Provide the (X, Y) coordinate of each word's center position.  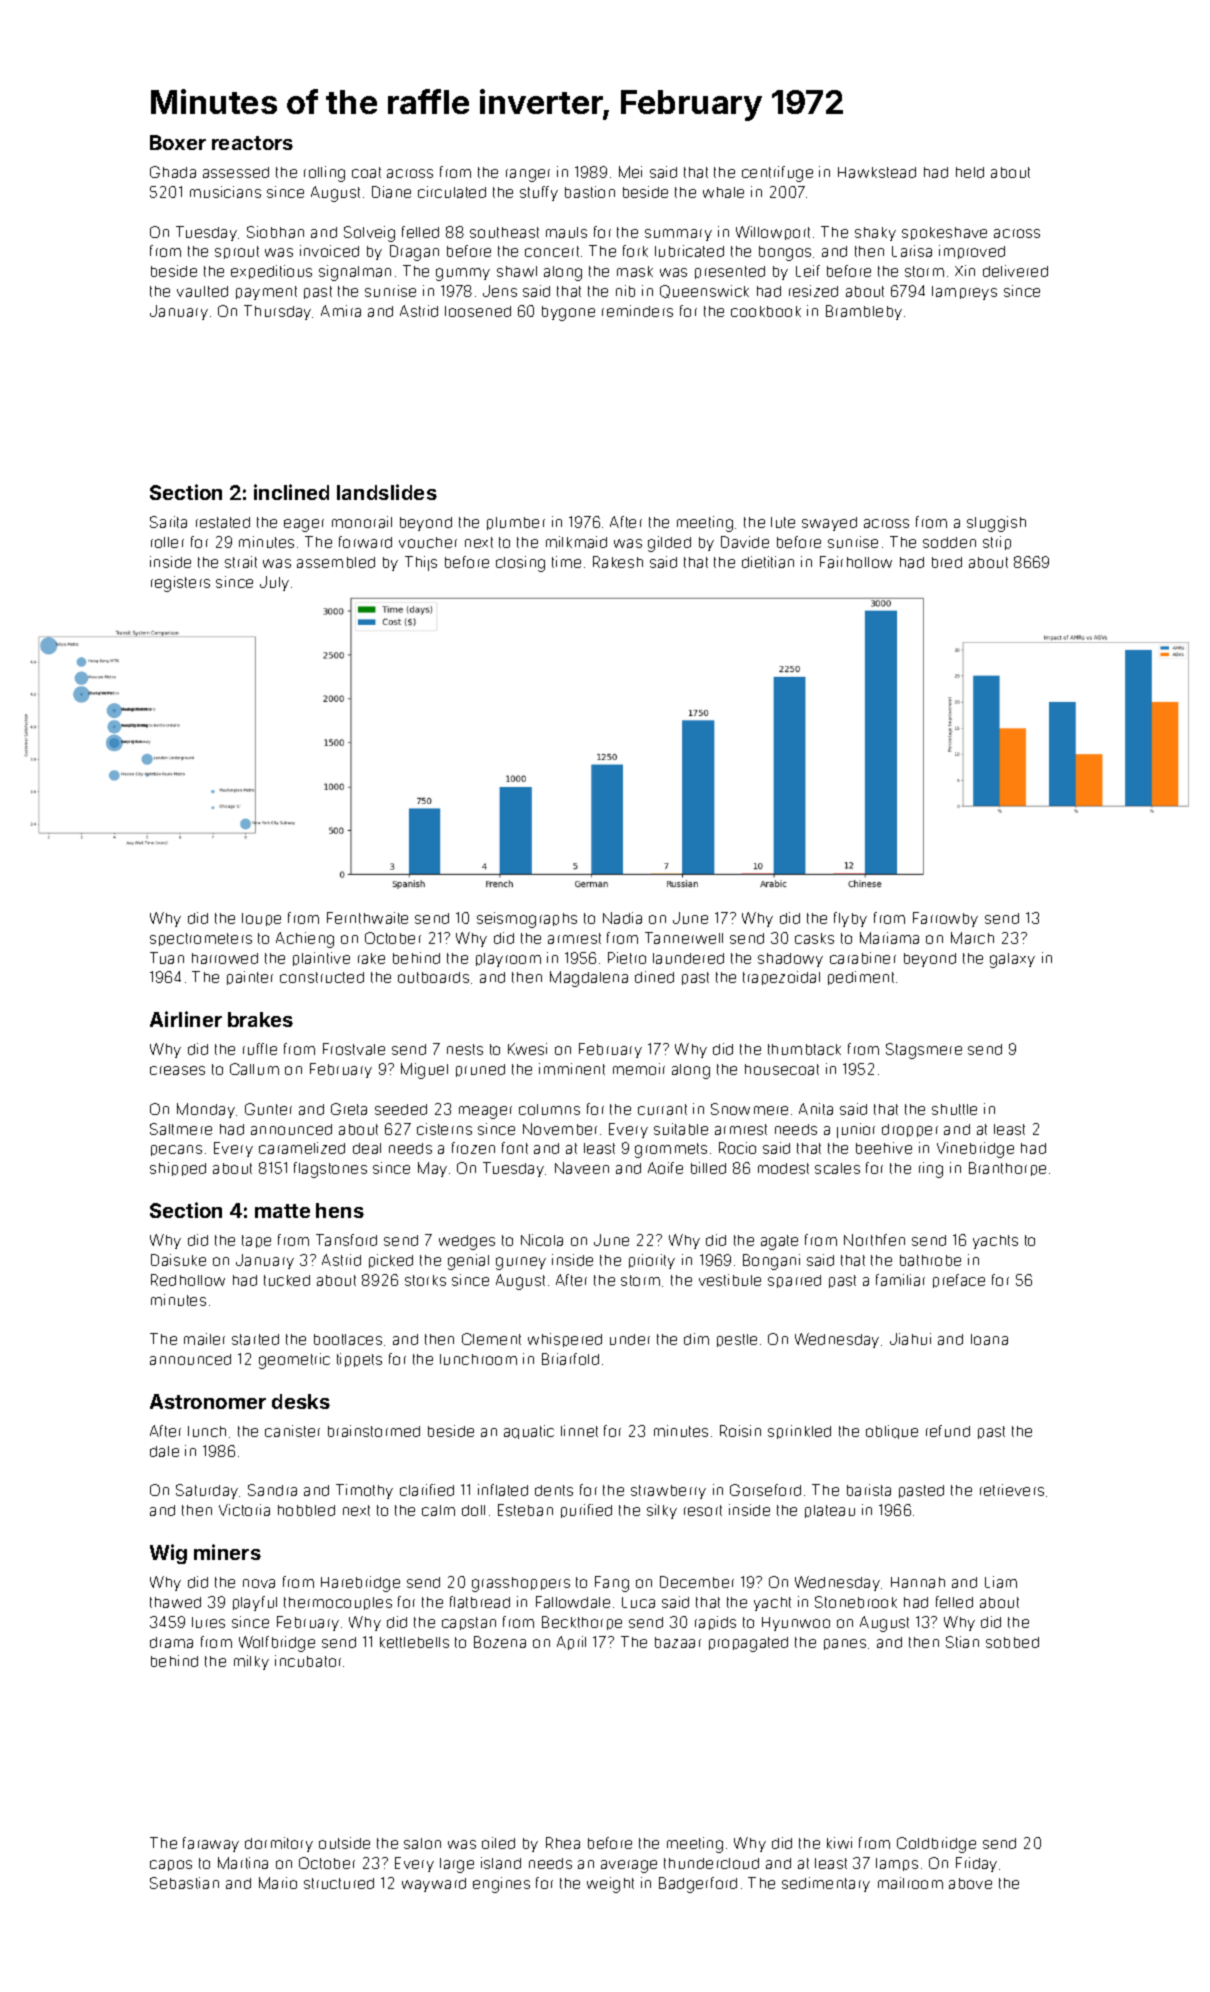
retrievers (1012, 1490)
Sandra (272, 1490)
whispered (565, 1340)
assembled (336, 562)
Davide (745, 542)
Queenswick (704, 291)
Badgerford (698, 1885)
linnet (579, 1431)
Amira (341, 311)
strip (997, 543)
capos (171, 1865)
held (970, 172)
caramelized (302, 1148)
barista (869, 1490)
